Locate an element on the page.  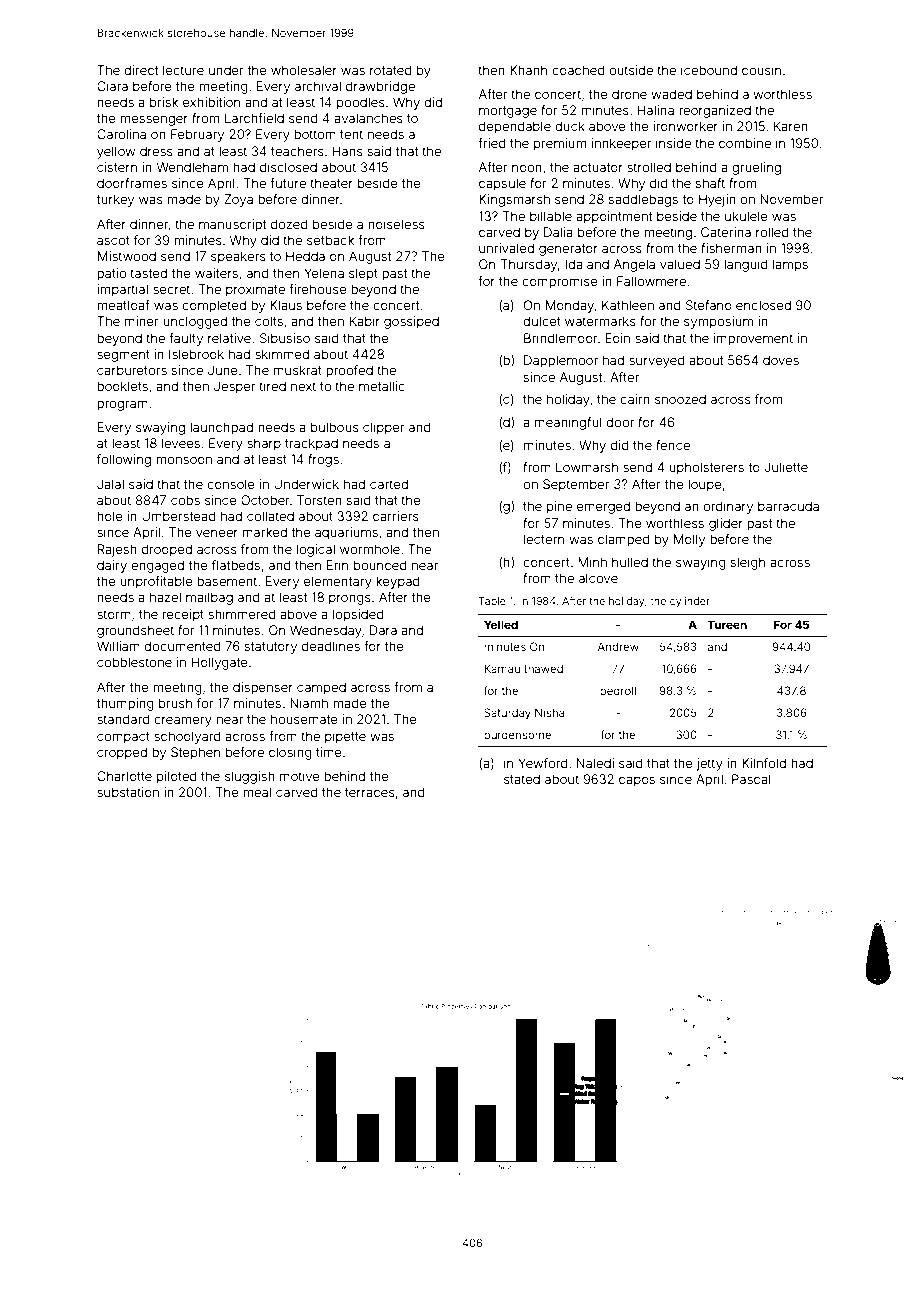
cousin is located at coordinates (761, 70).
